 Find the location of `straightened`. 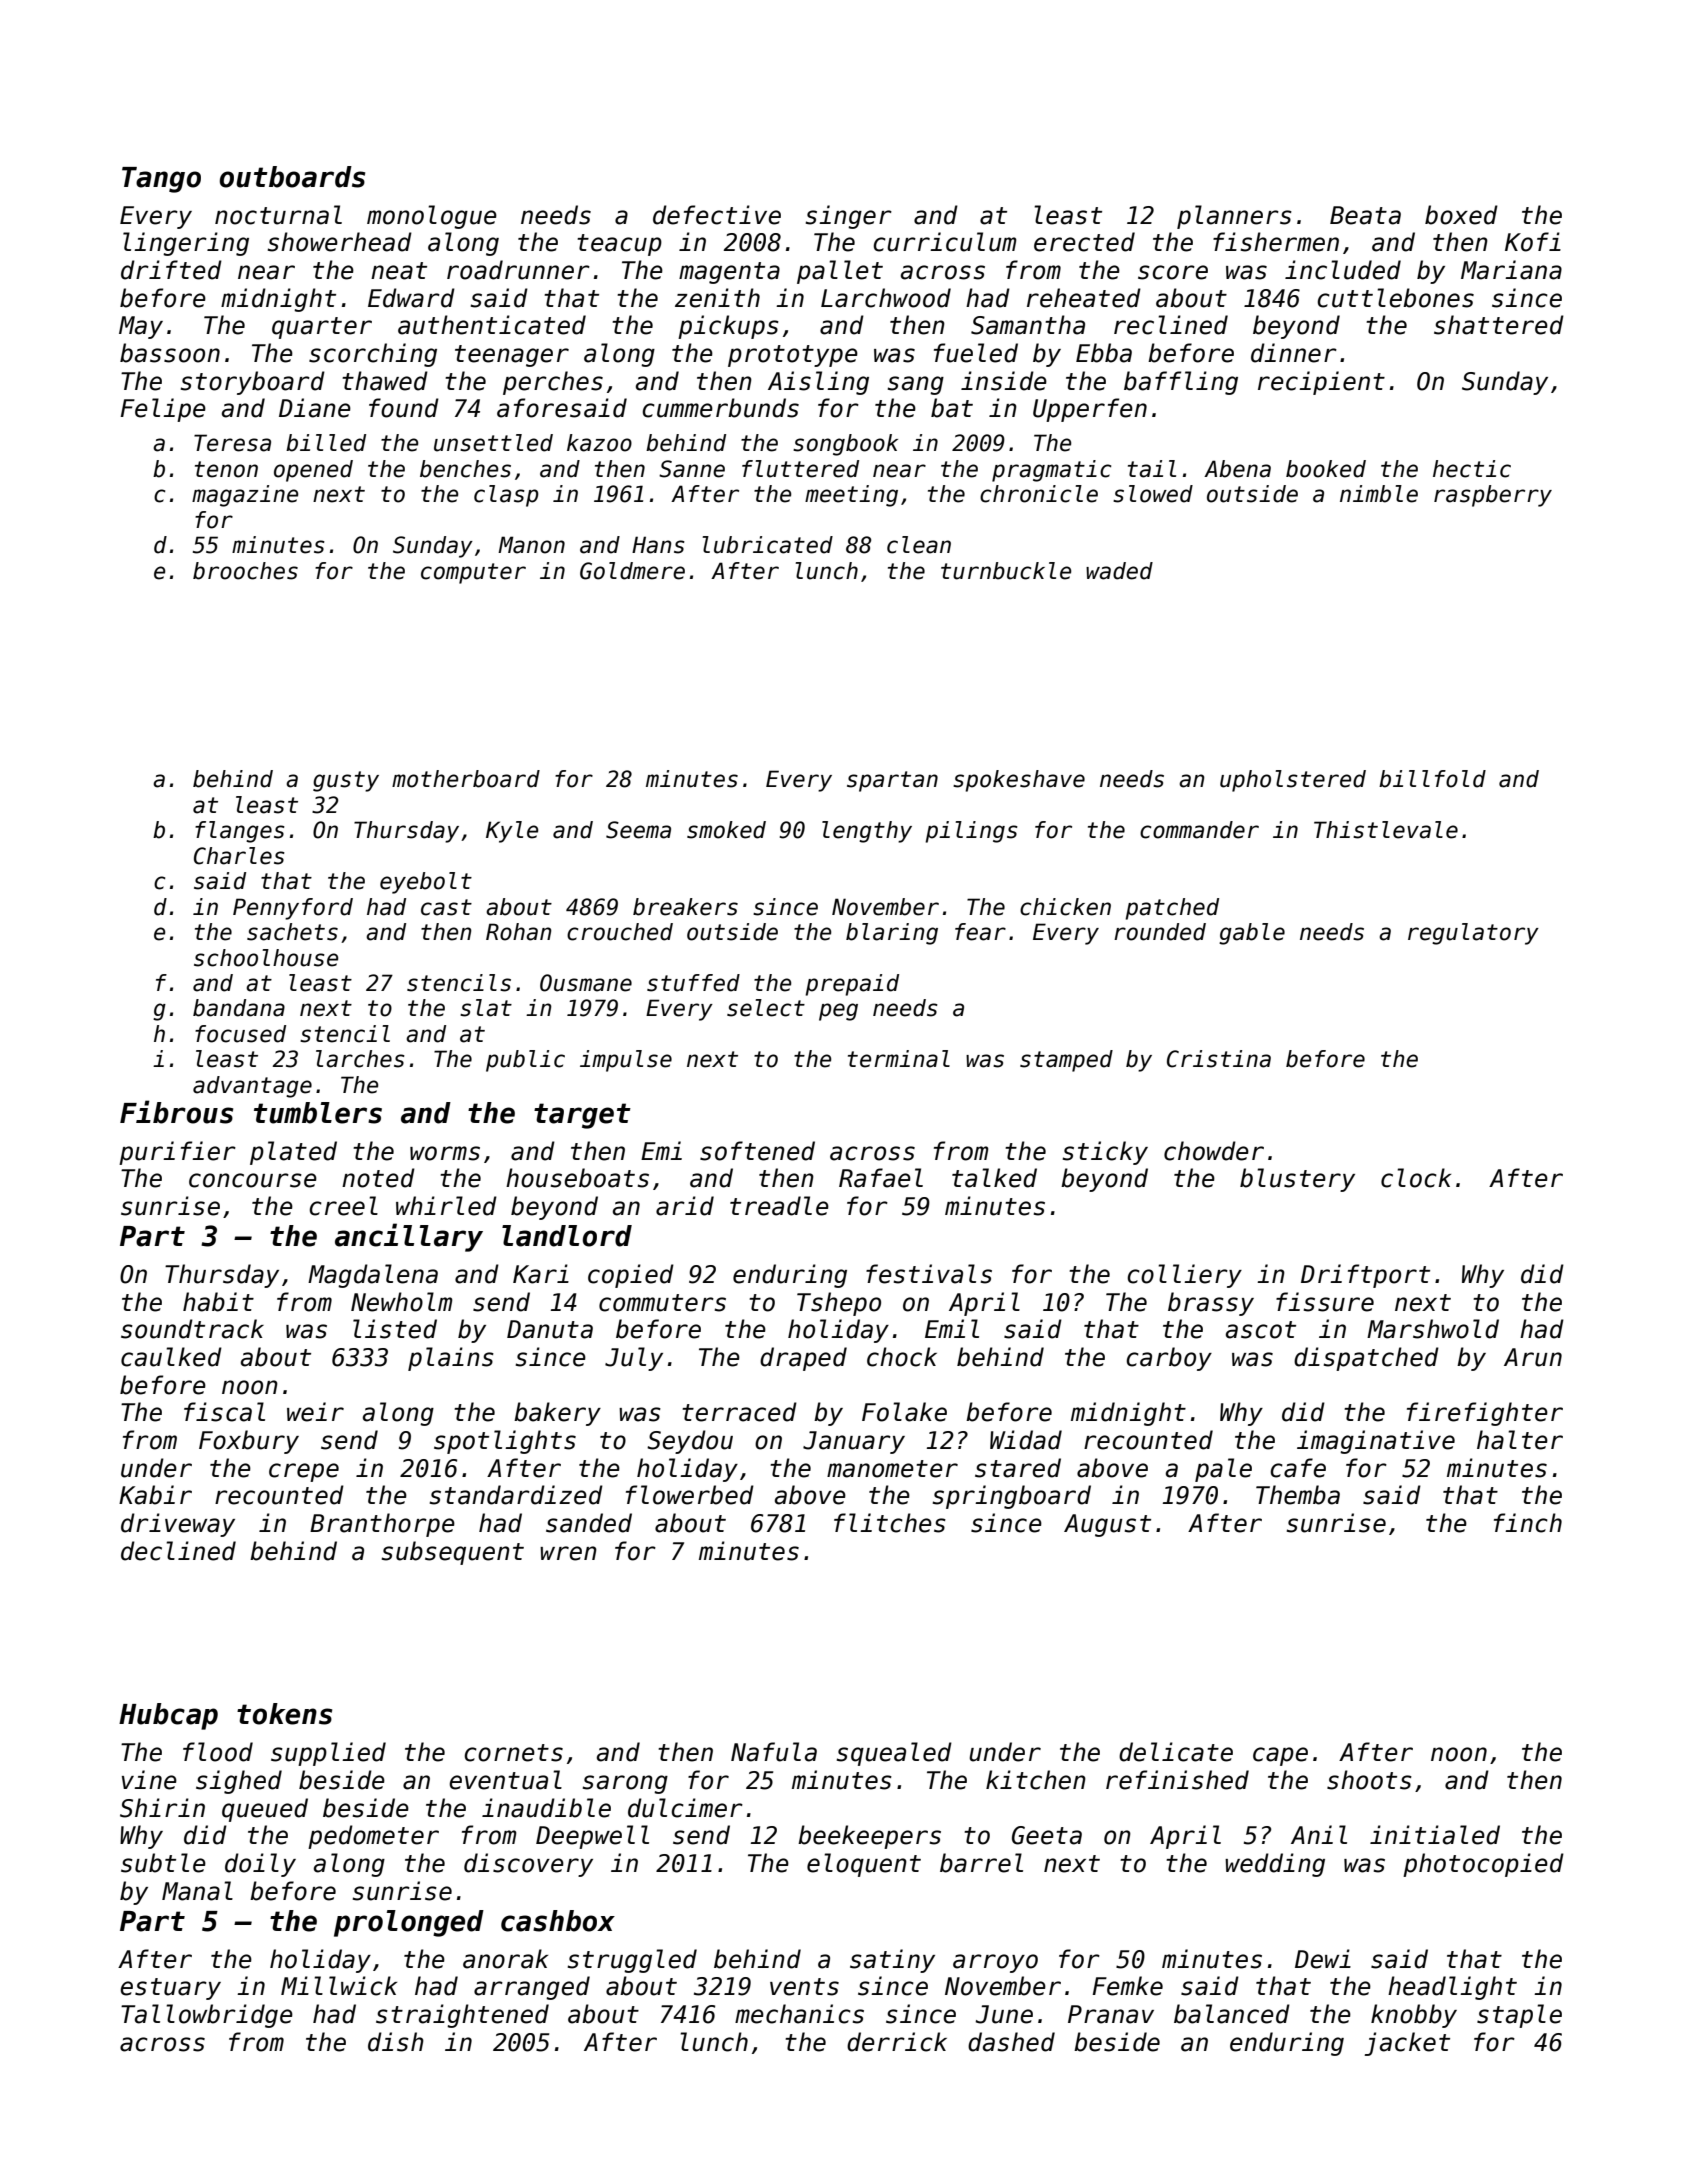

straightened is located at coordinates (462, 2016).
